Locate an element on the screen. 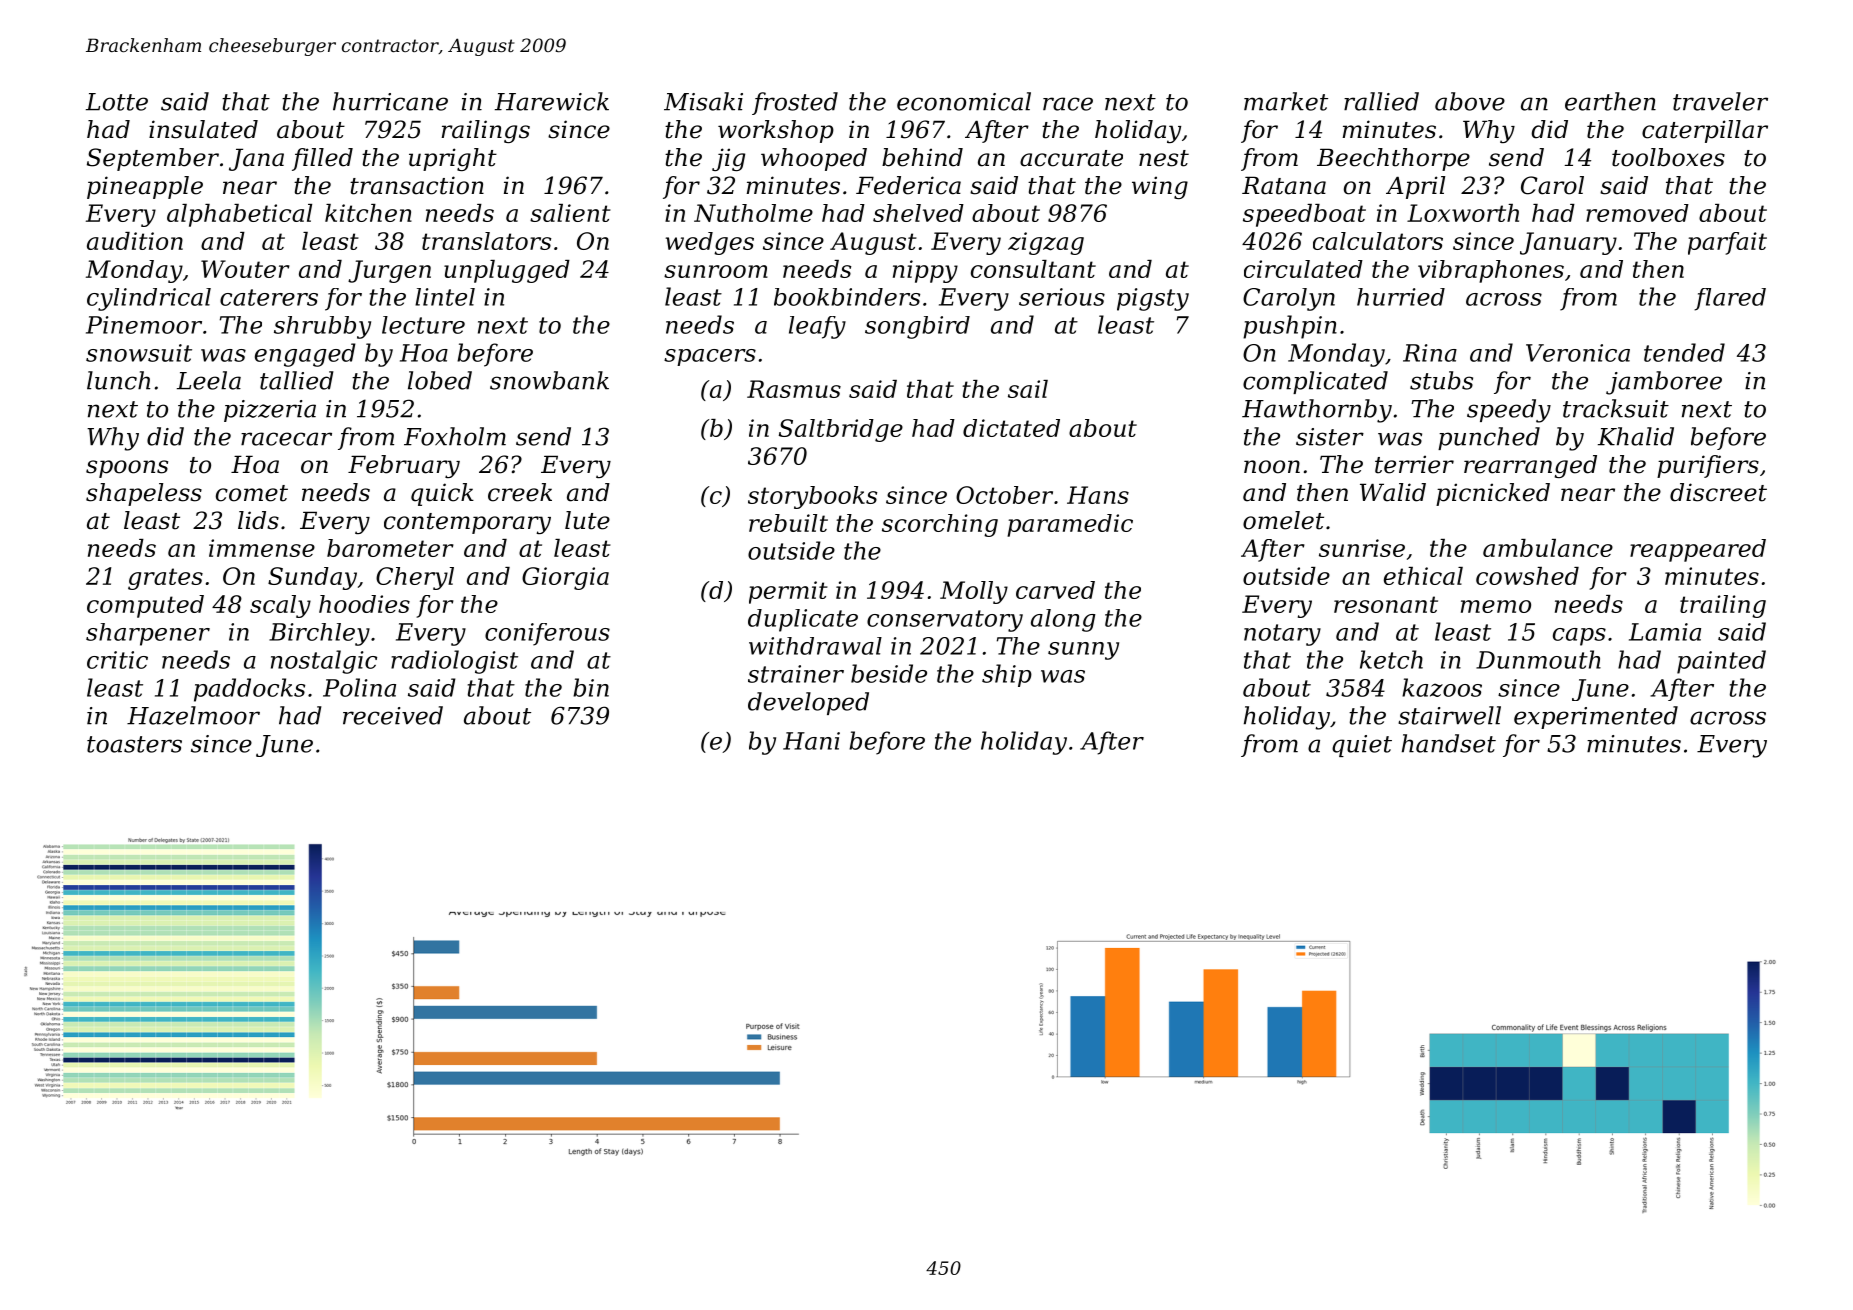  Foxholm is located at coordinates (455, 436).
